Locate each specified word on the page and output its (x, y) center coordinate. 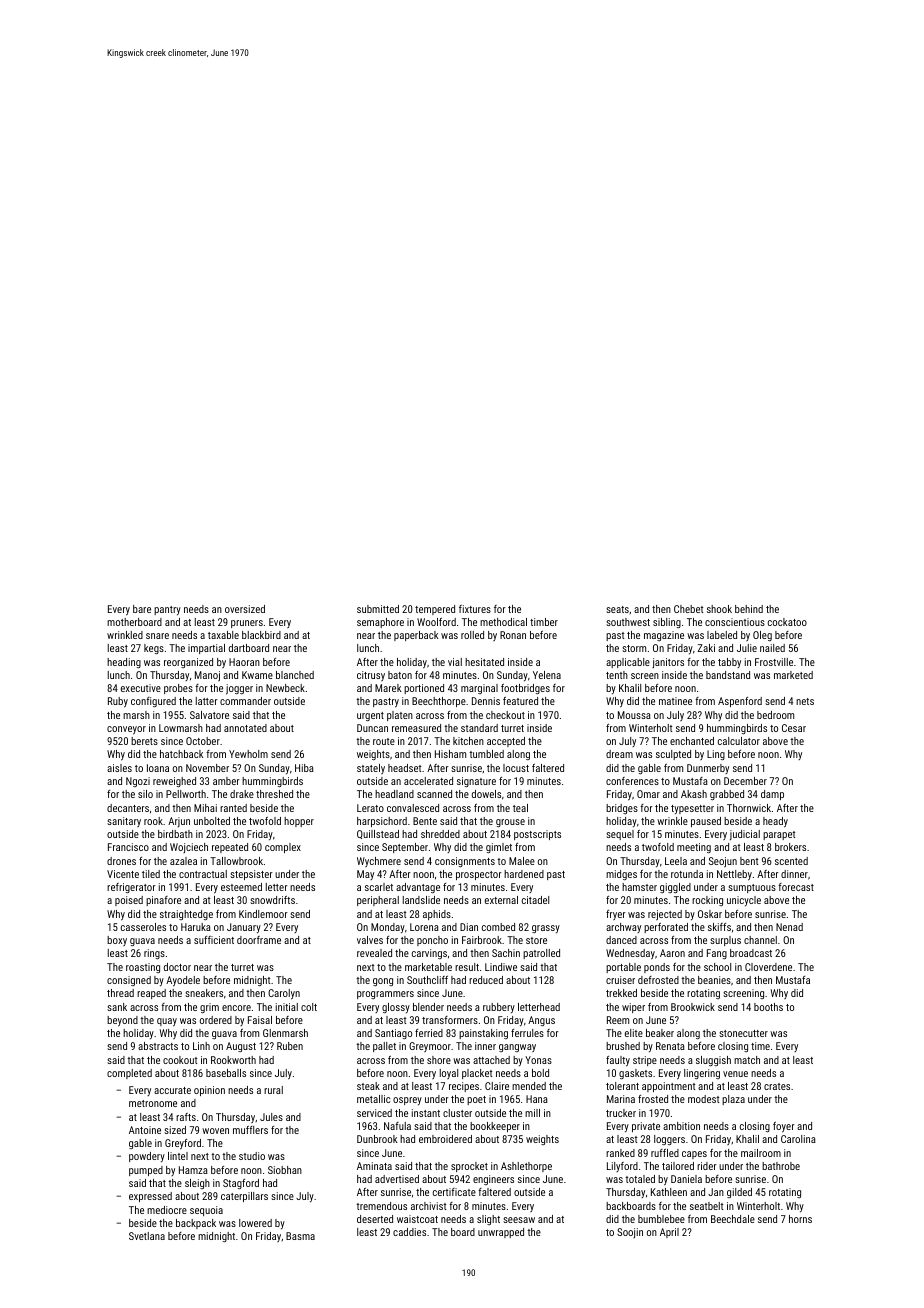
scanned (434, 794)
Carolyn (284, 994)
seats (617, 609)
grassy (546, 929)
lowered (255, 1223)
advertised (397, 1179)
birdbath (175, 834)
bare (142, 609)
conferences (632, 781)
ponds (657, 968)
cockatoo (787, 622)
